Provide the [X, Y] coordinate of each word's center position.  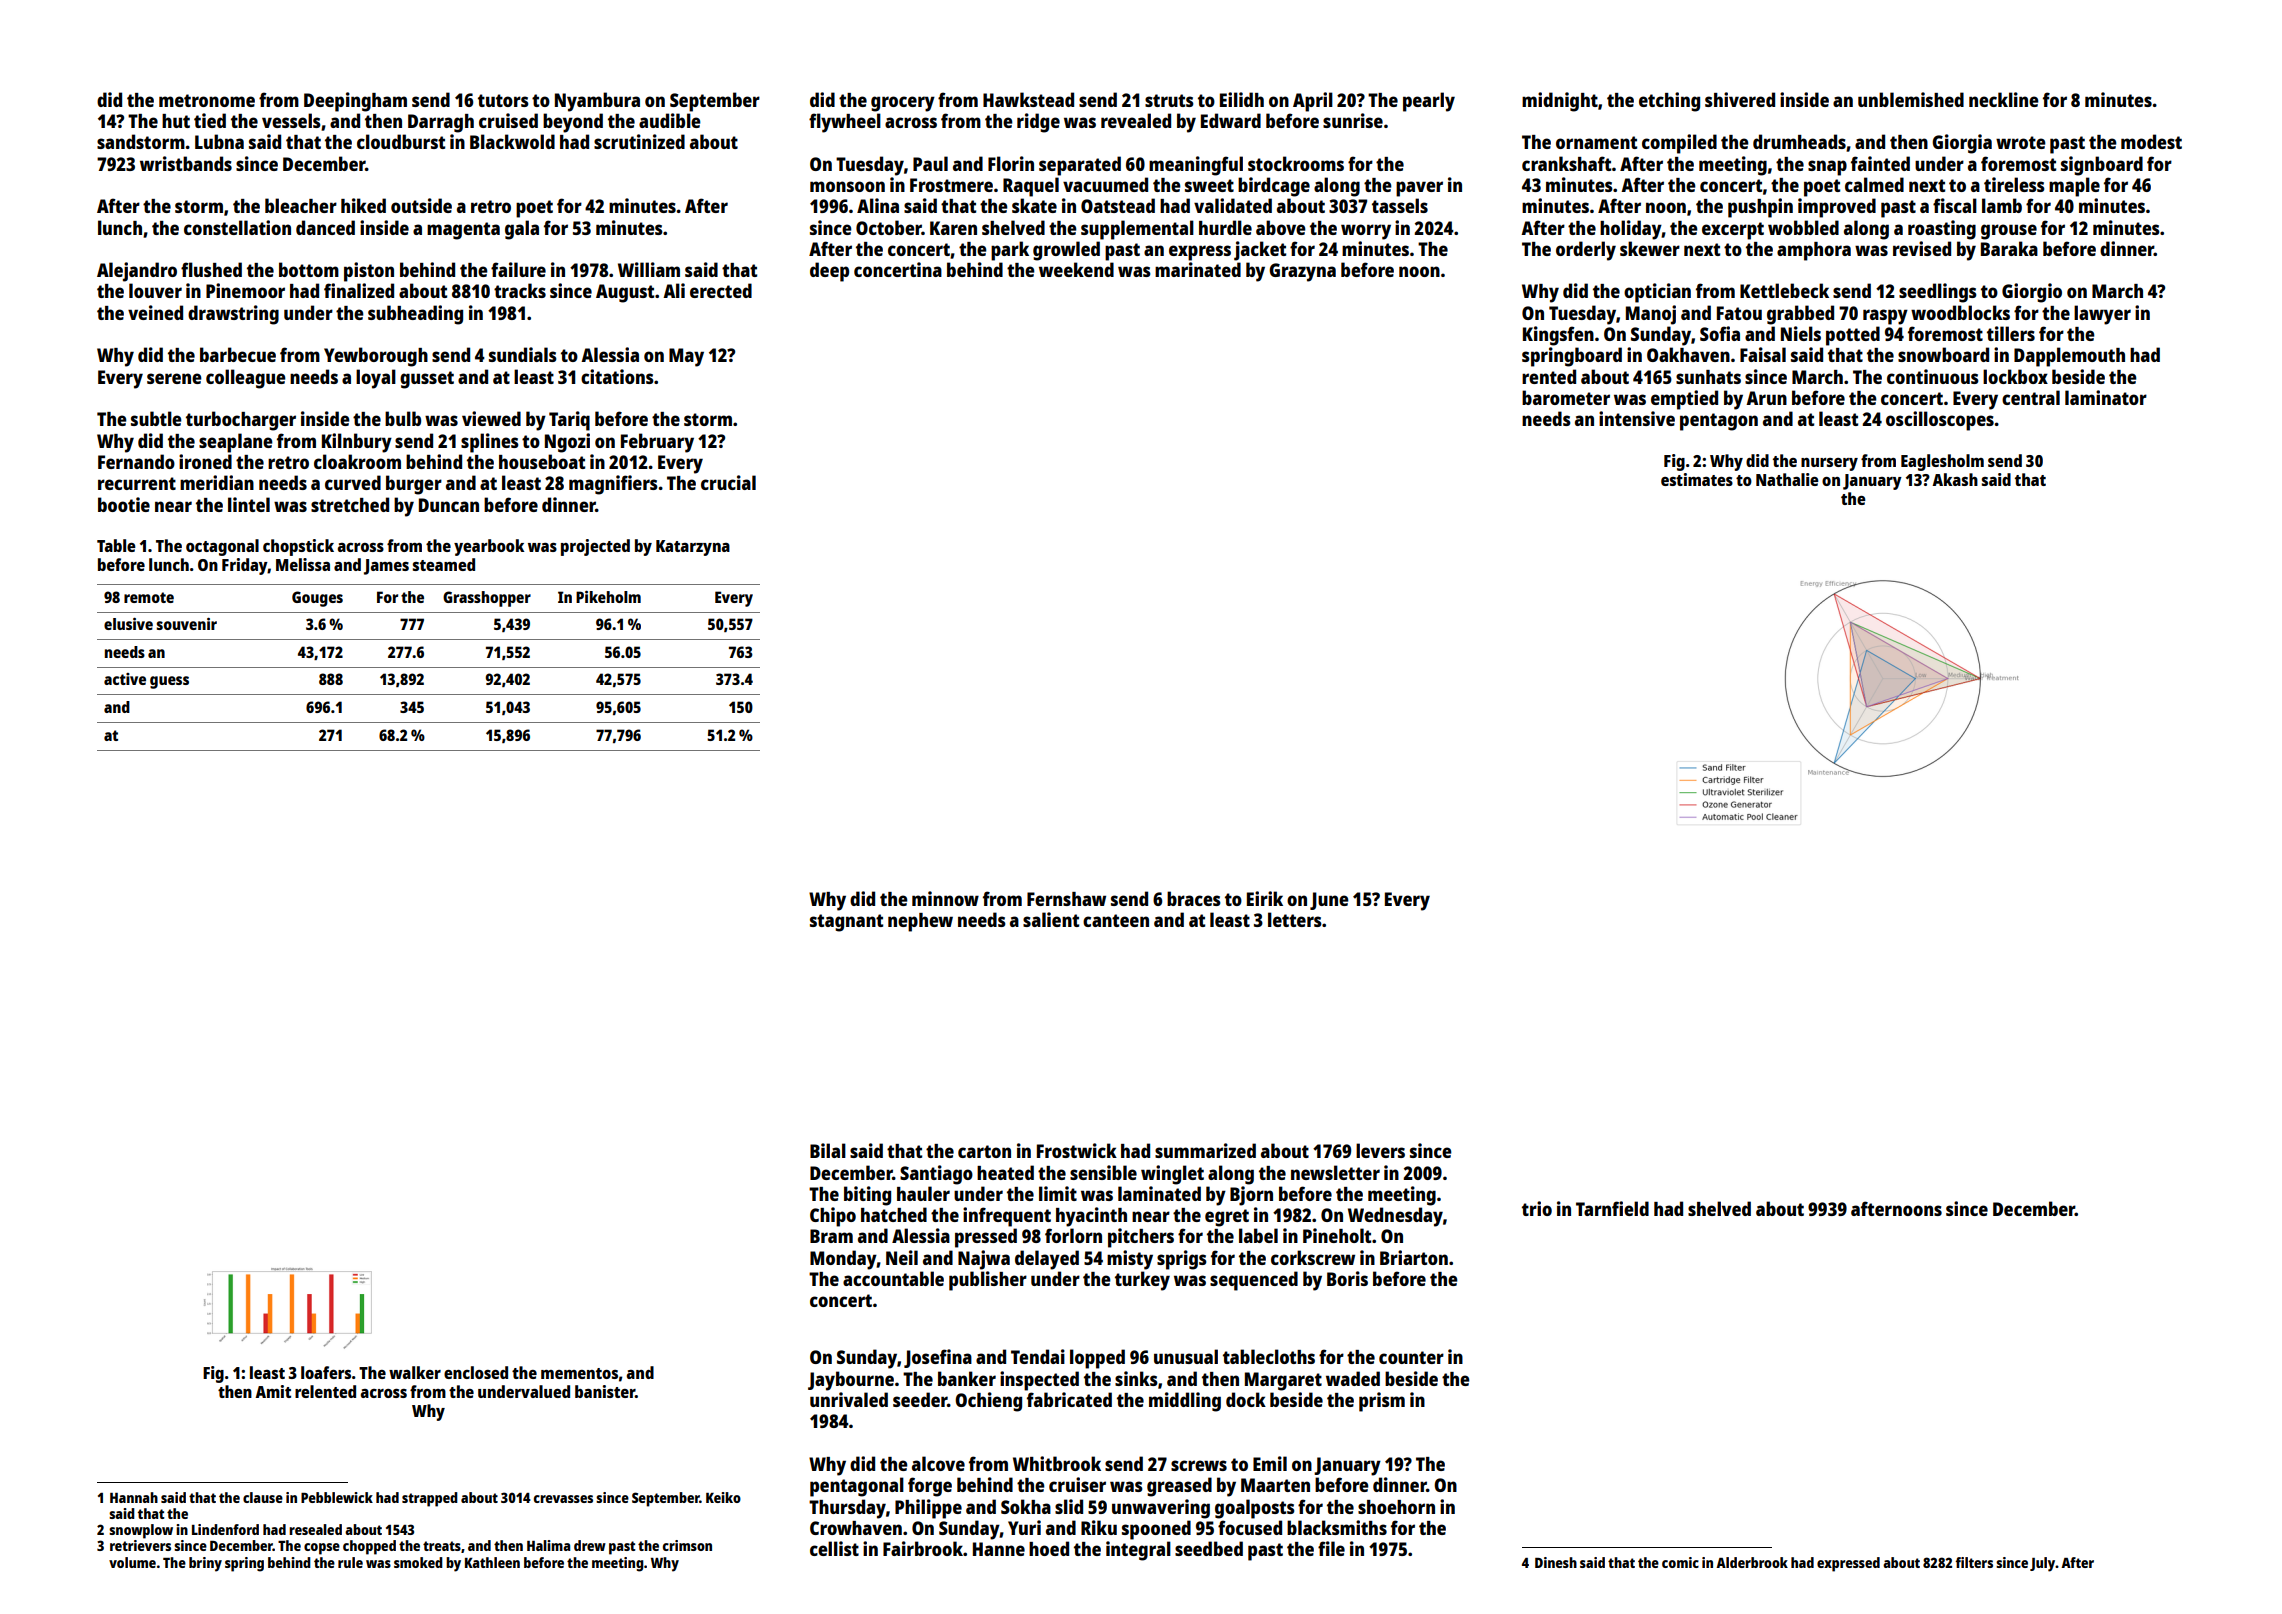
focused [1250, 1527]
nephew [920, 922]
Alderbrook [1752, 1562]
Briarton [1414, 1257]
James [386, 567]
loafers [326, 1372]
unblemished [1911, 99]
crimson [687, 1545]
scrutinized [639, 141]
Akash [1955, 479]
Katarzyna [693, 548]
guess [169, 682]
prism [1382, 1402]
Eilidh [1242, 99]
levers [1380, 1150]
